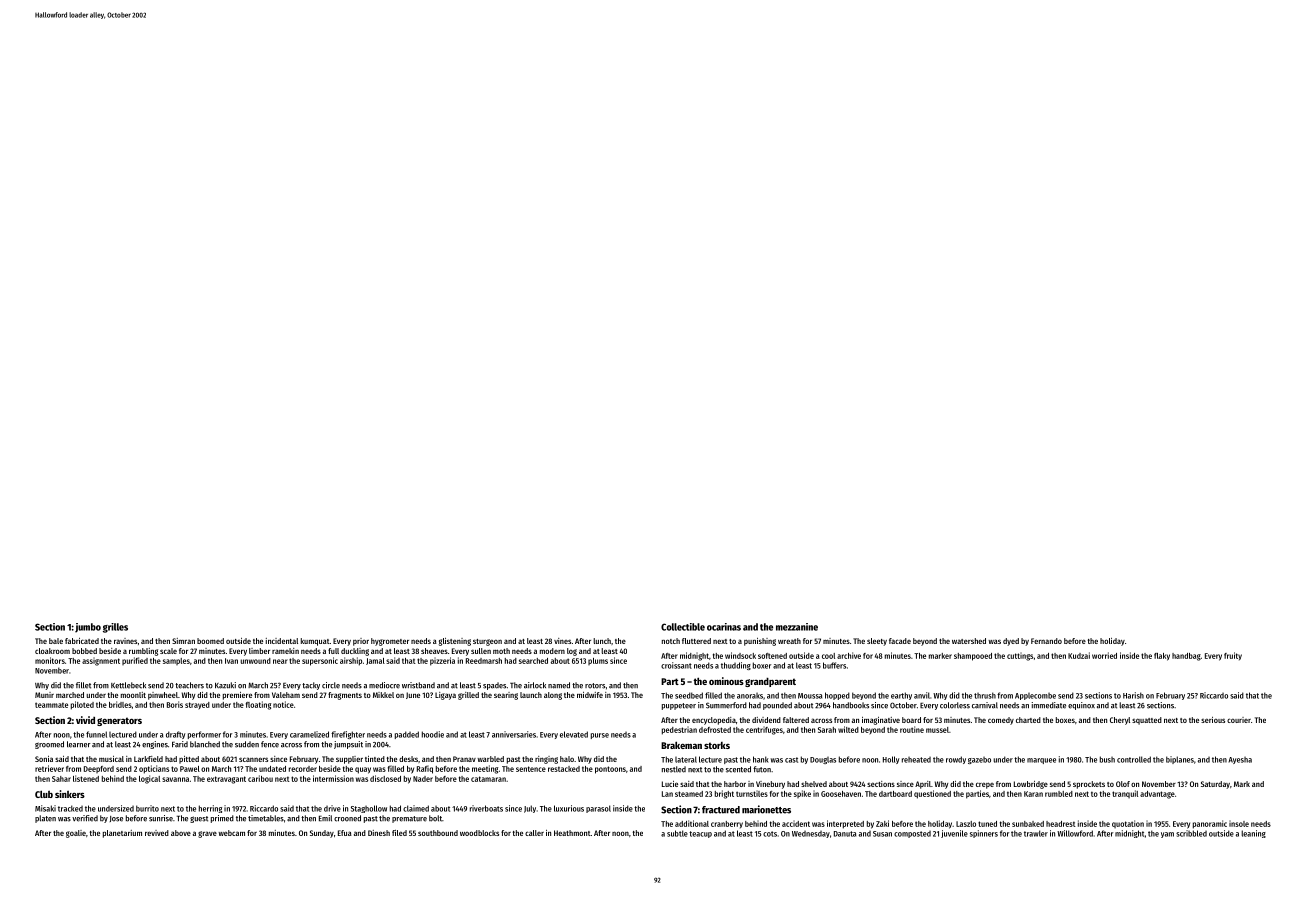 The height and width of the page is (924, 1308). Describe the element at coordinates (912, 834) in the page. I see `composted` at that location.
